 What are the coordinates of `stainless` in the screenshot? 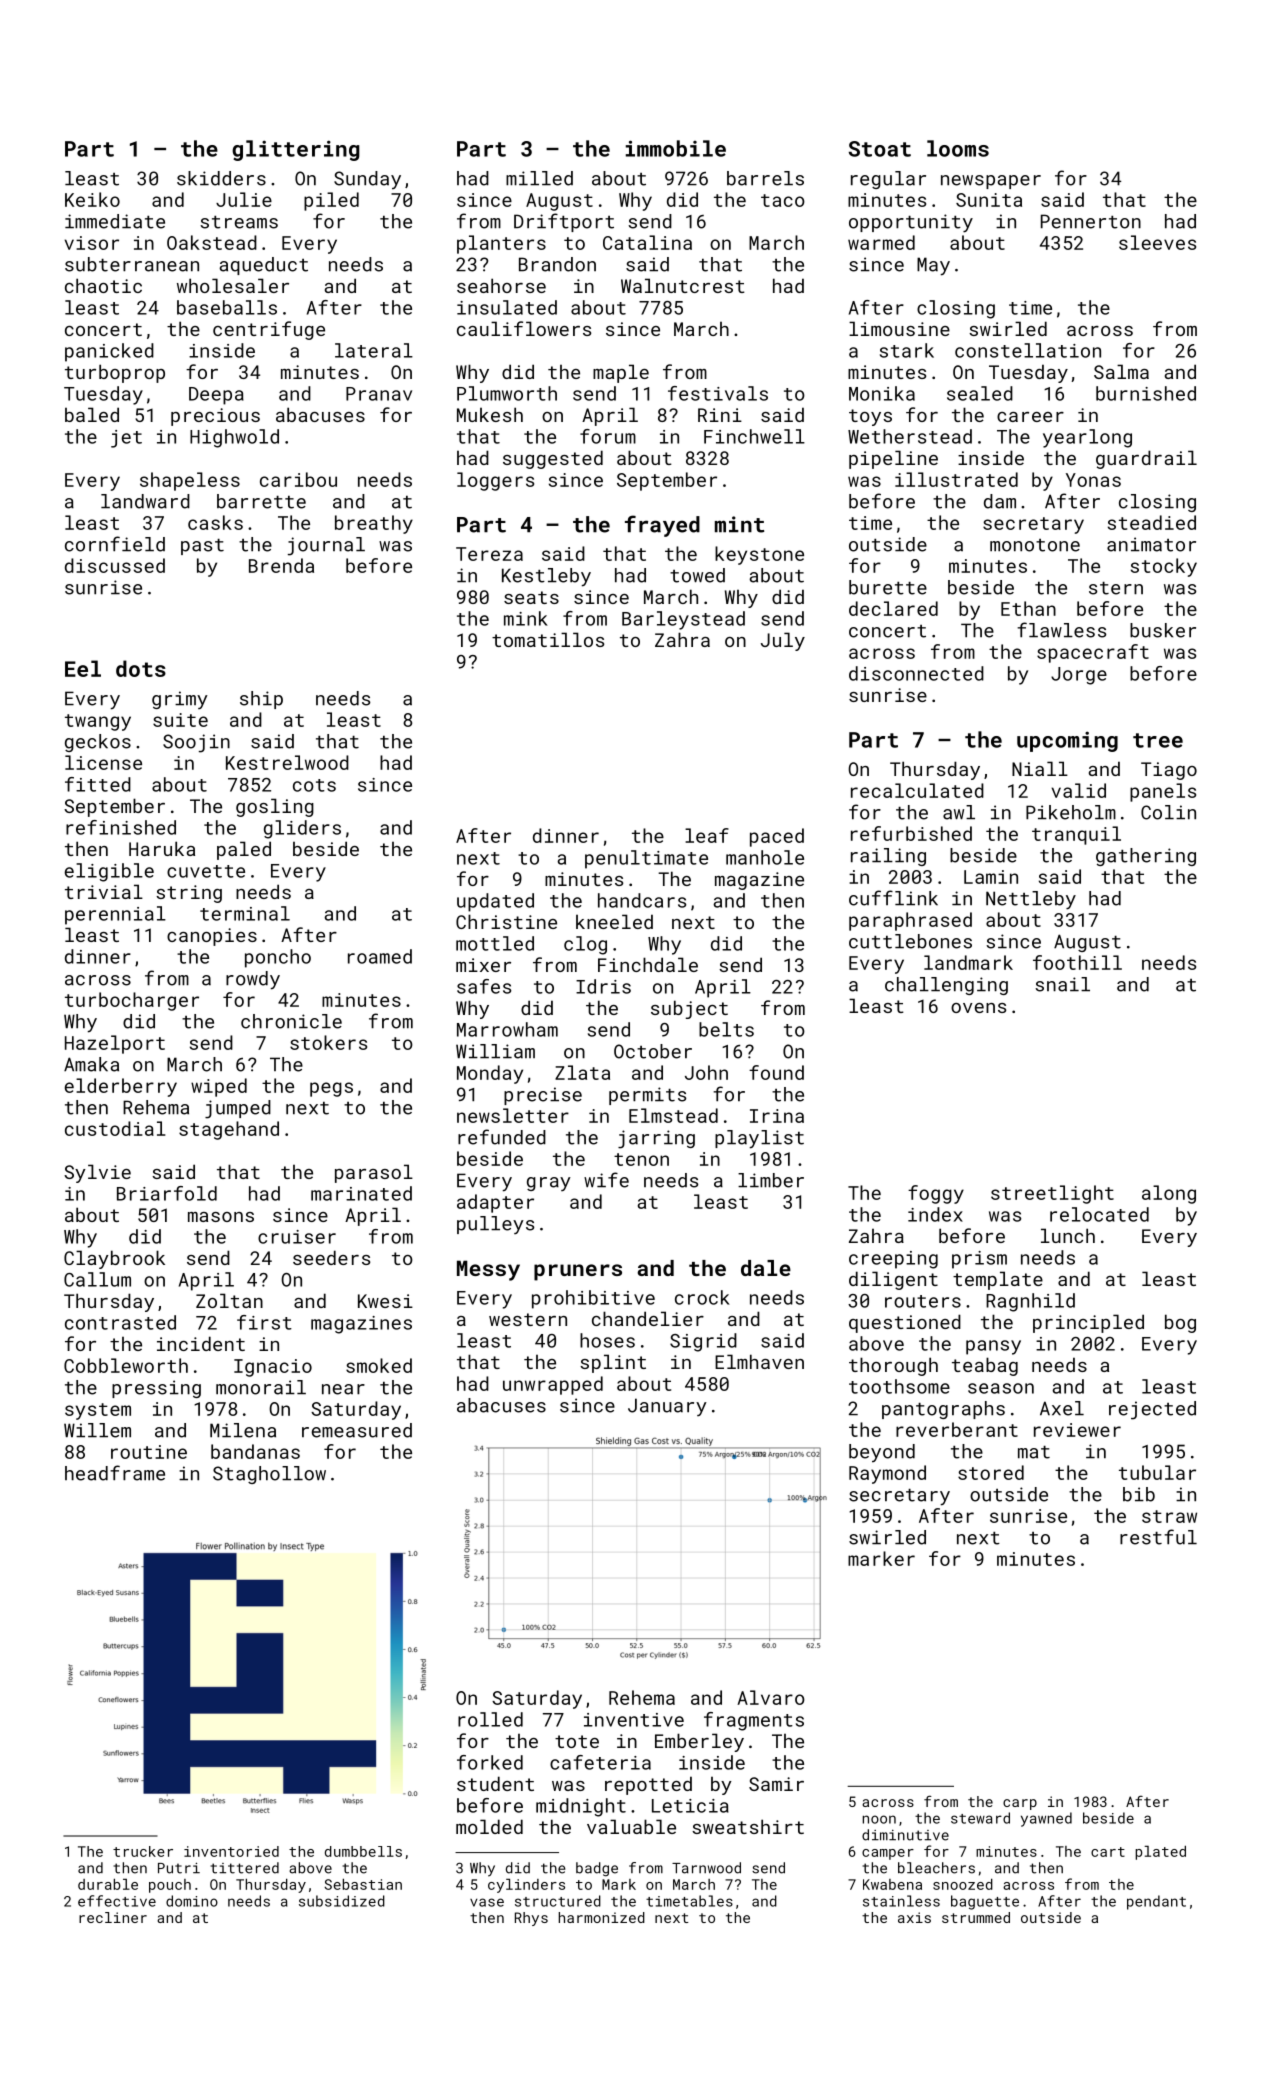 It's located at (901, 1901).
